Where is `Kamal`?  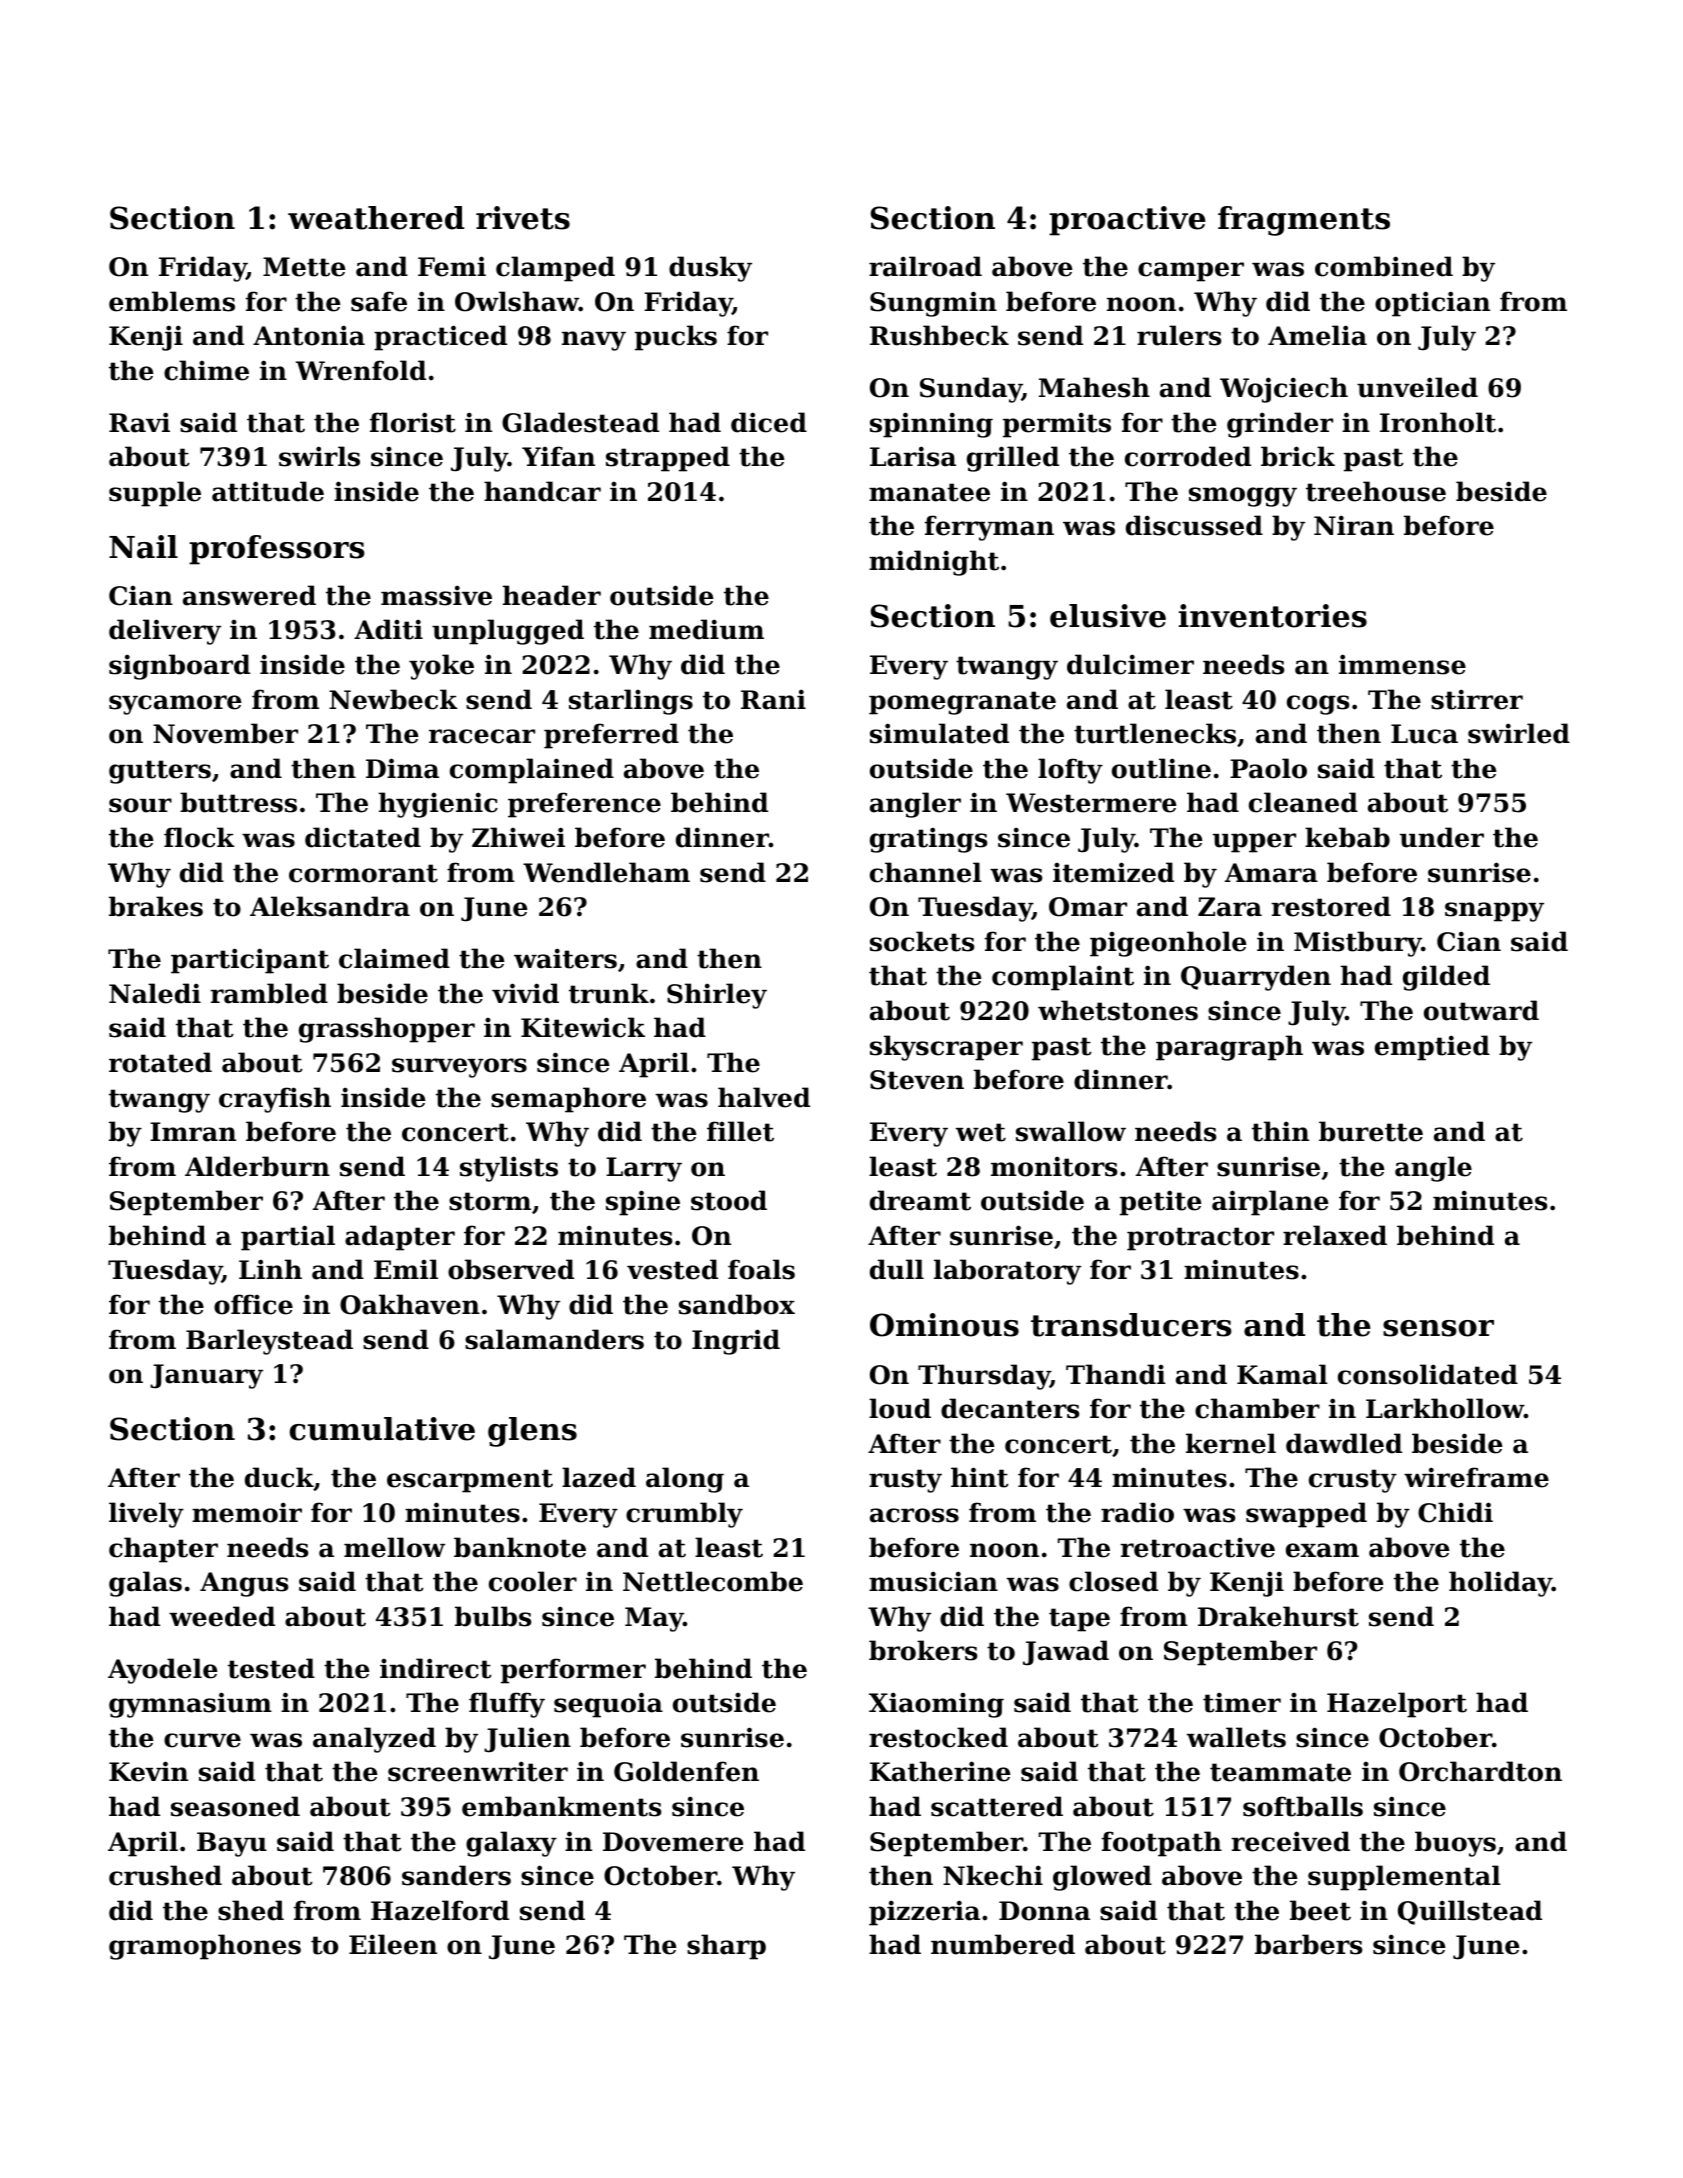
Kamal is located at coordinates (1282, 1374).
